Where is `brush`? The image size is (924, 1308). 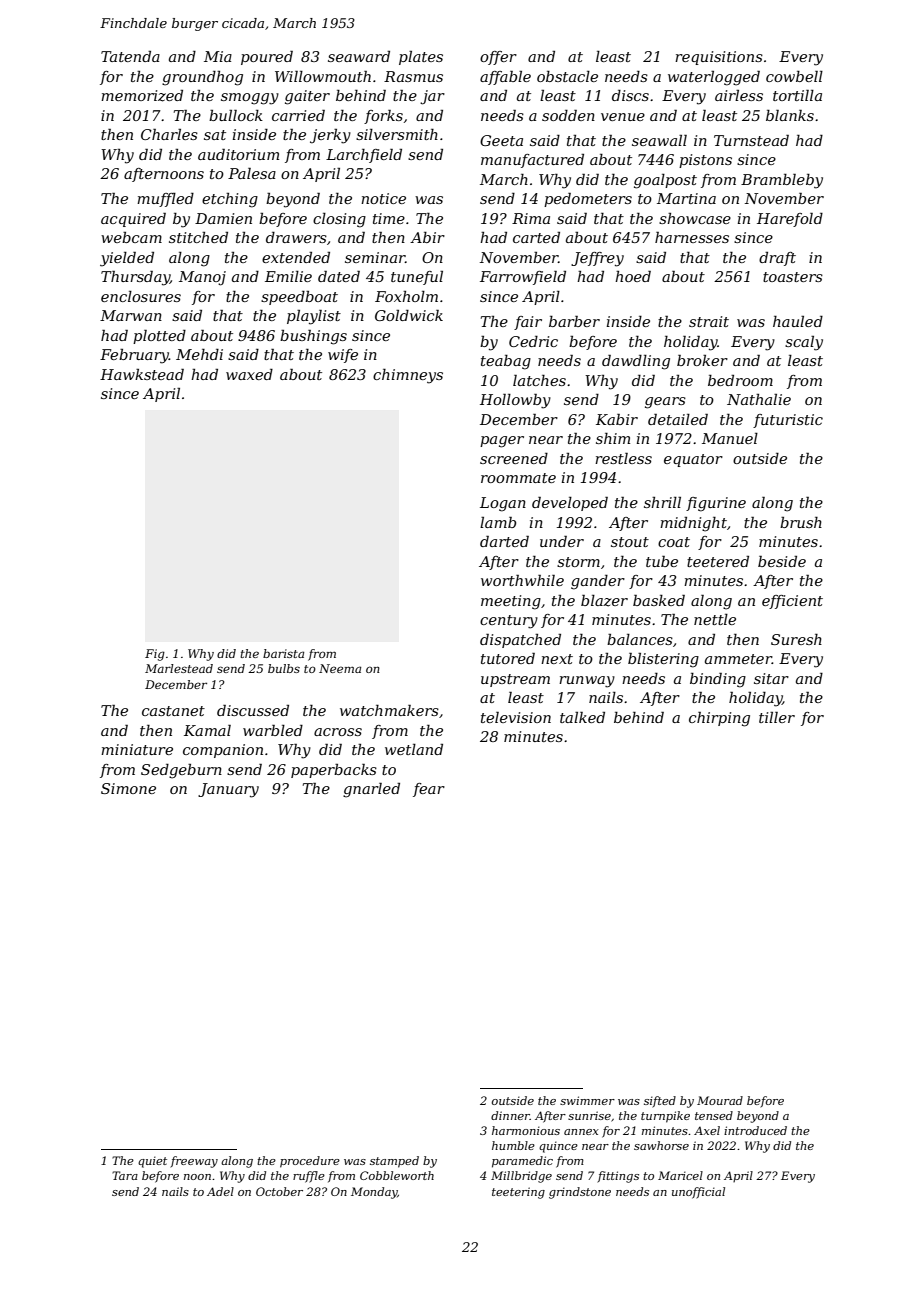 brush is located at coordinates (801, 522).
